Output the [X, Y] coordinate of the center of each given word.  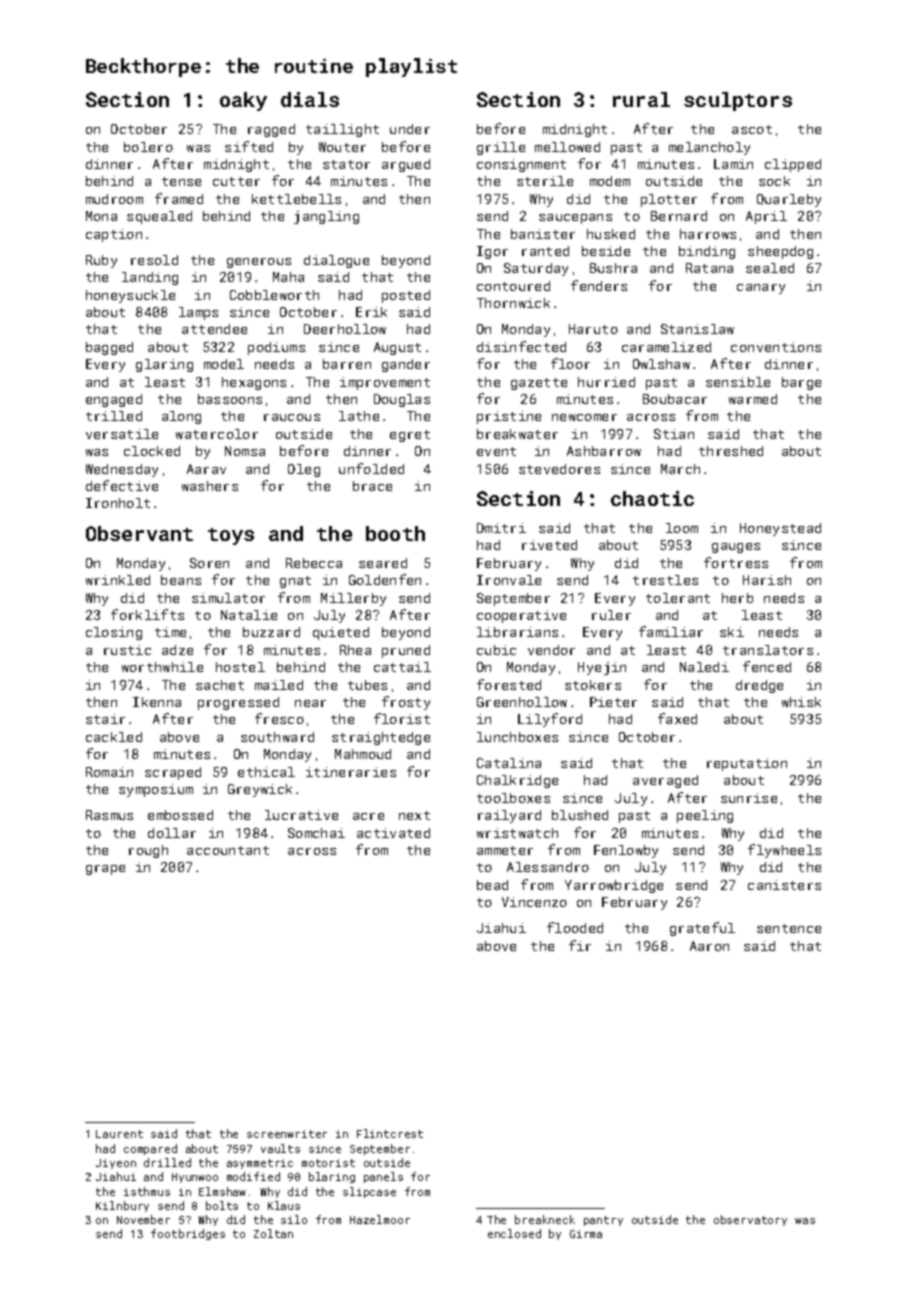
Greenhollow [522, 702]
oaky [243, 101]
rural [641, 99]
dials [310, 99]
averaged [665, 781]
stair [105, 719]
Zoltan [273, 1233]
